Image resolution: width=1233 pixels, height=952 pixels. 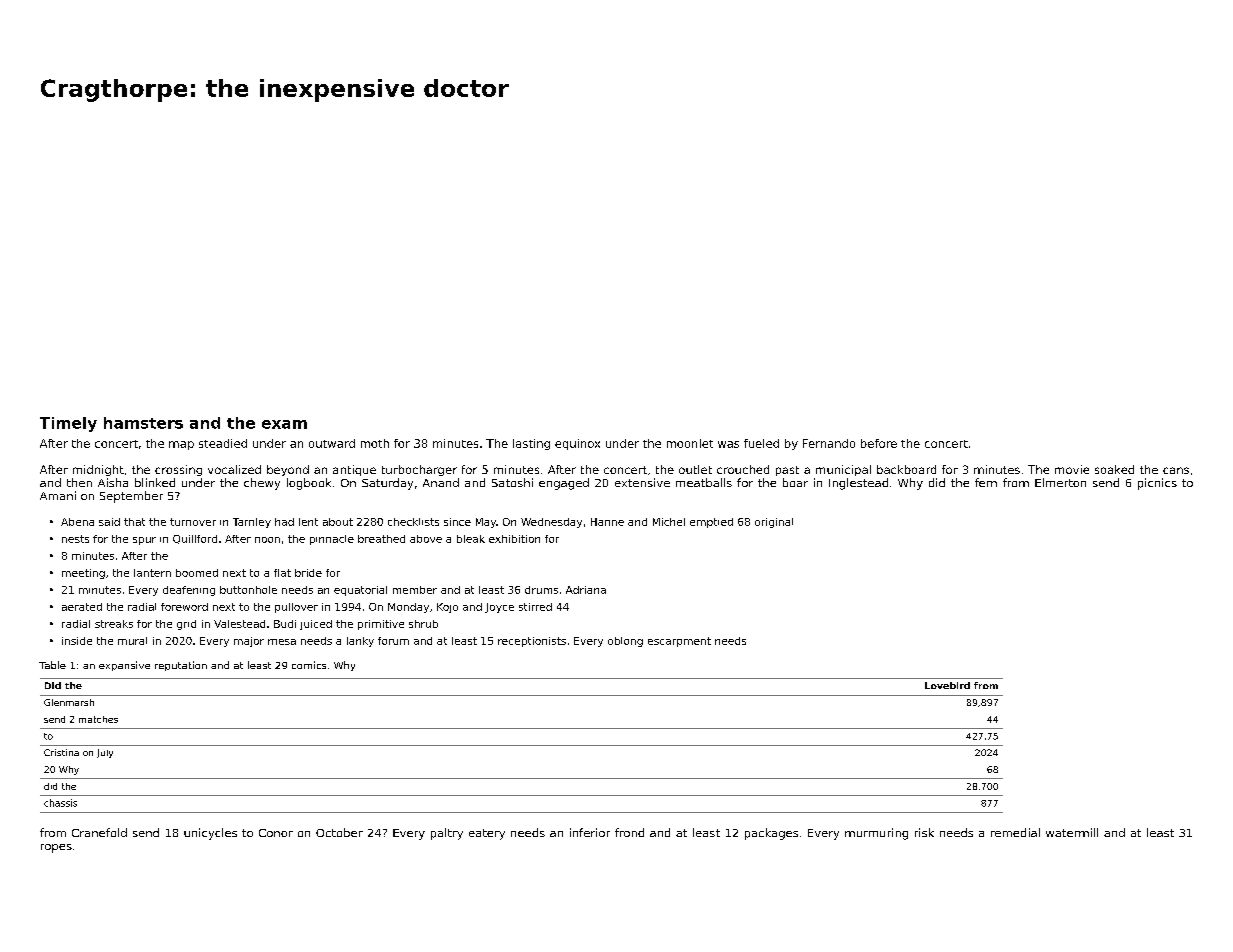 I want to click on fueled, so click(x=761, y=443).
